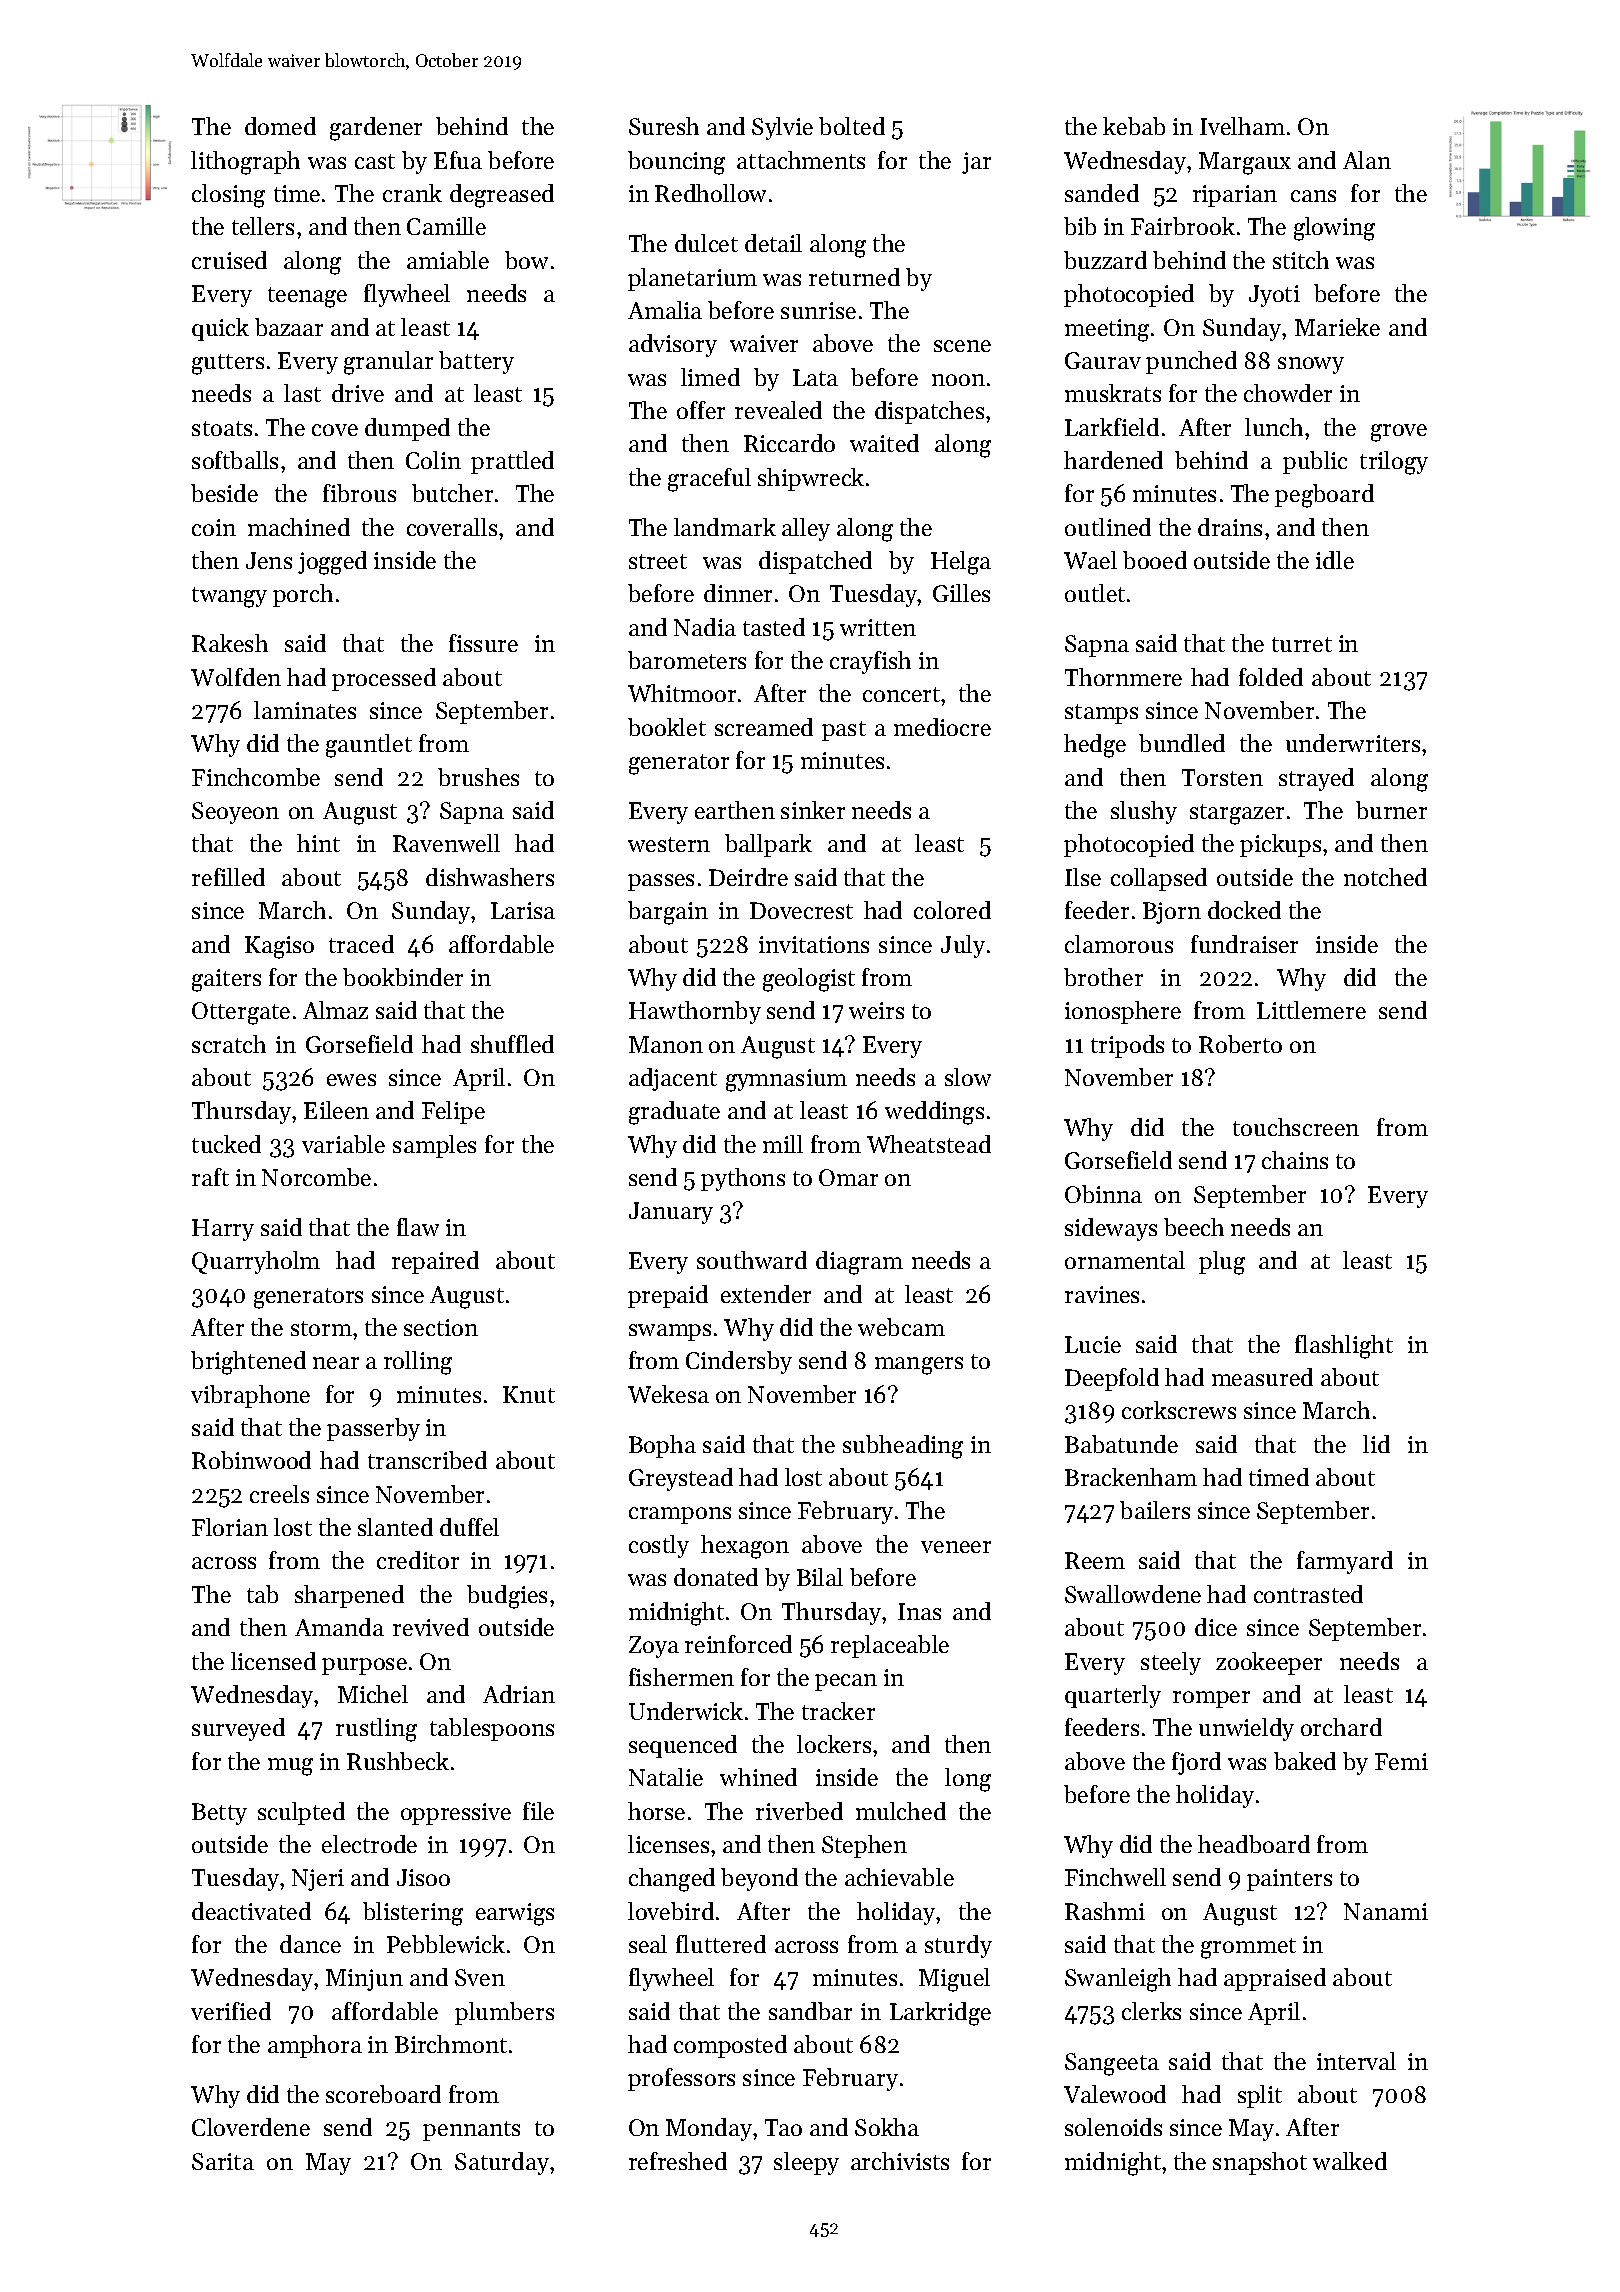 This page has height=2292, width=1620. I want to click on touchscreen, so click(1296, 1127).
